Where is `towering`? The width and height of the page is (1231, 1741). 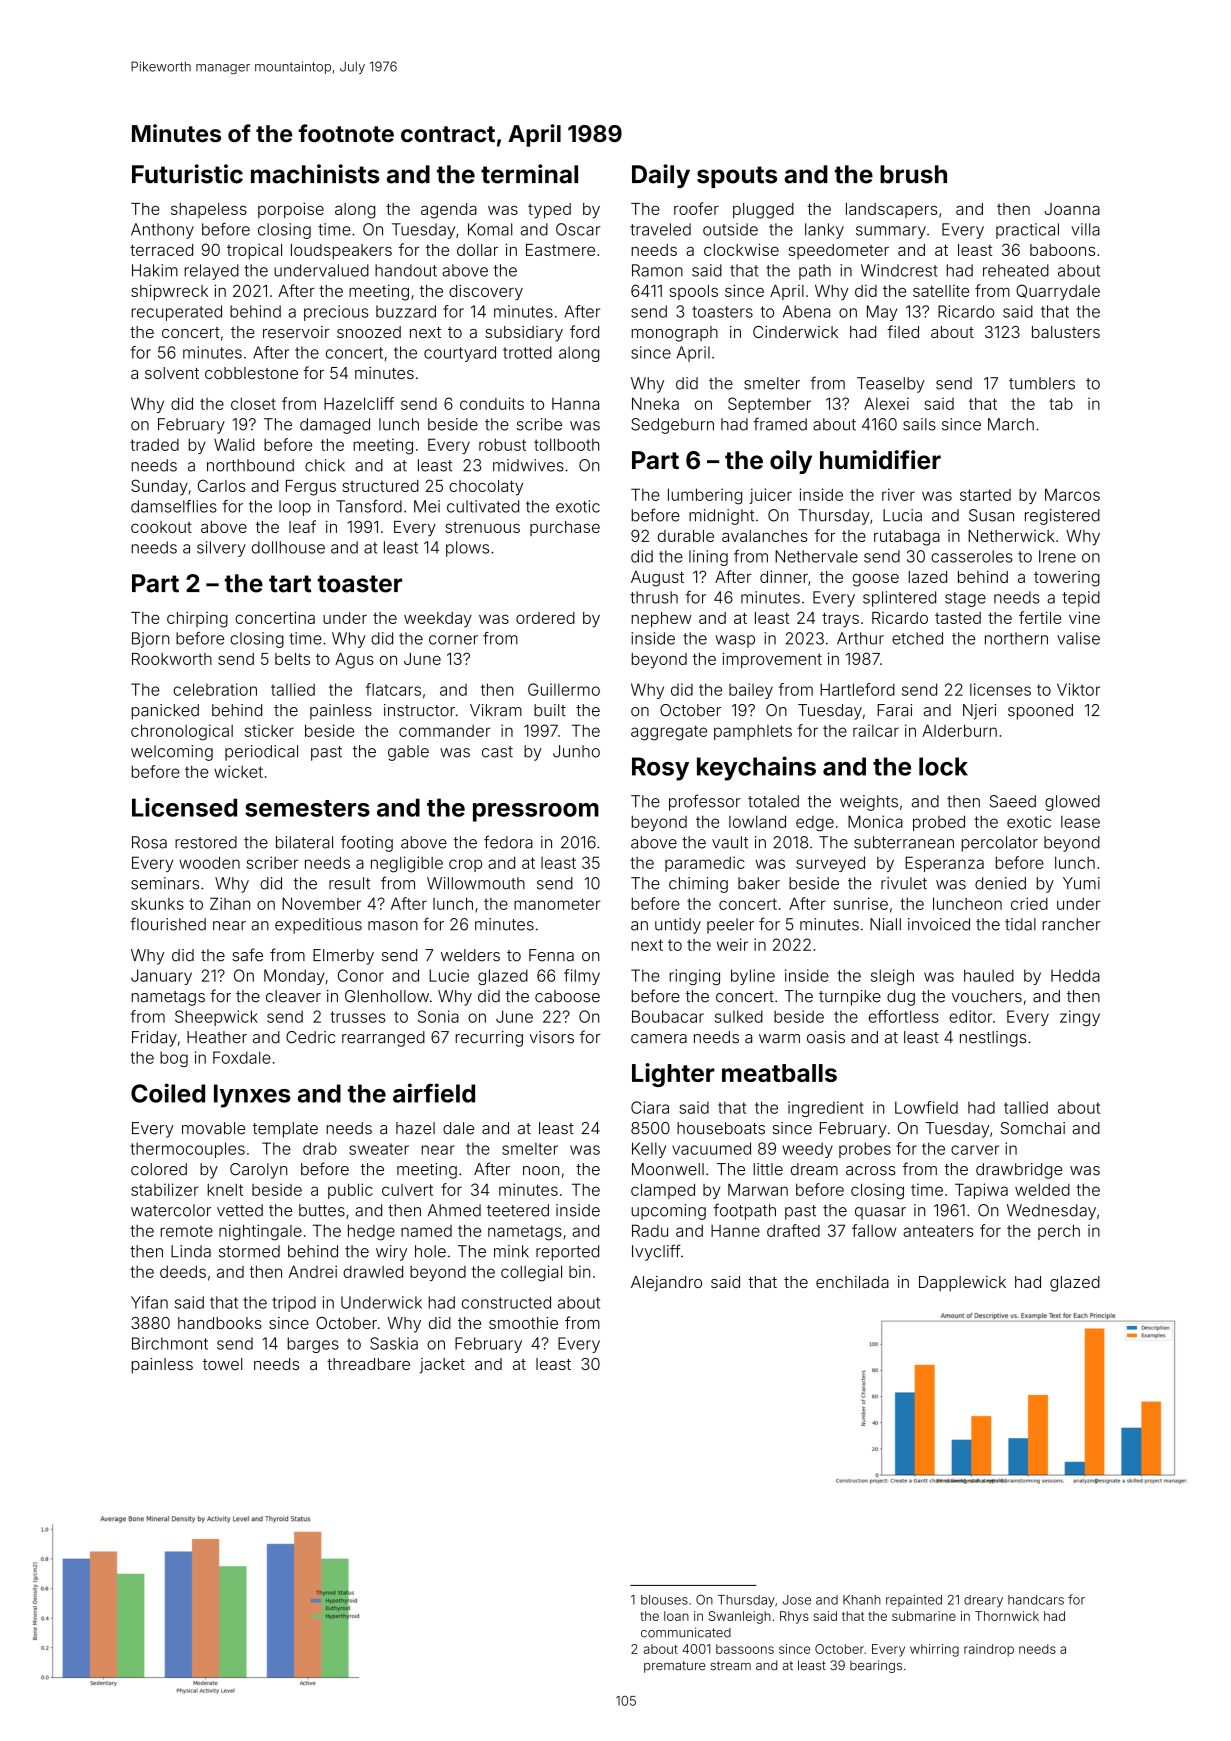 towering is located at coordinates (1067, 579).
